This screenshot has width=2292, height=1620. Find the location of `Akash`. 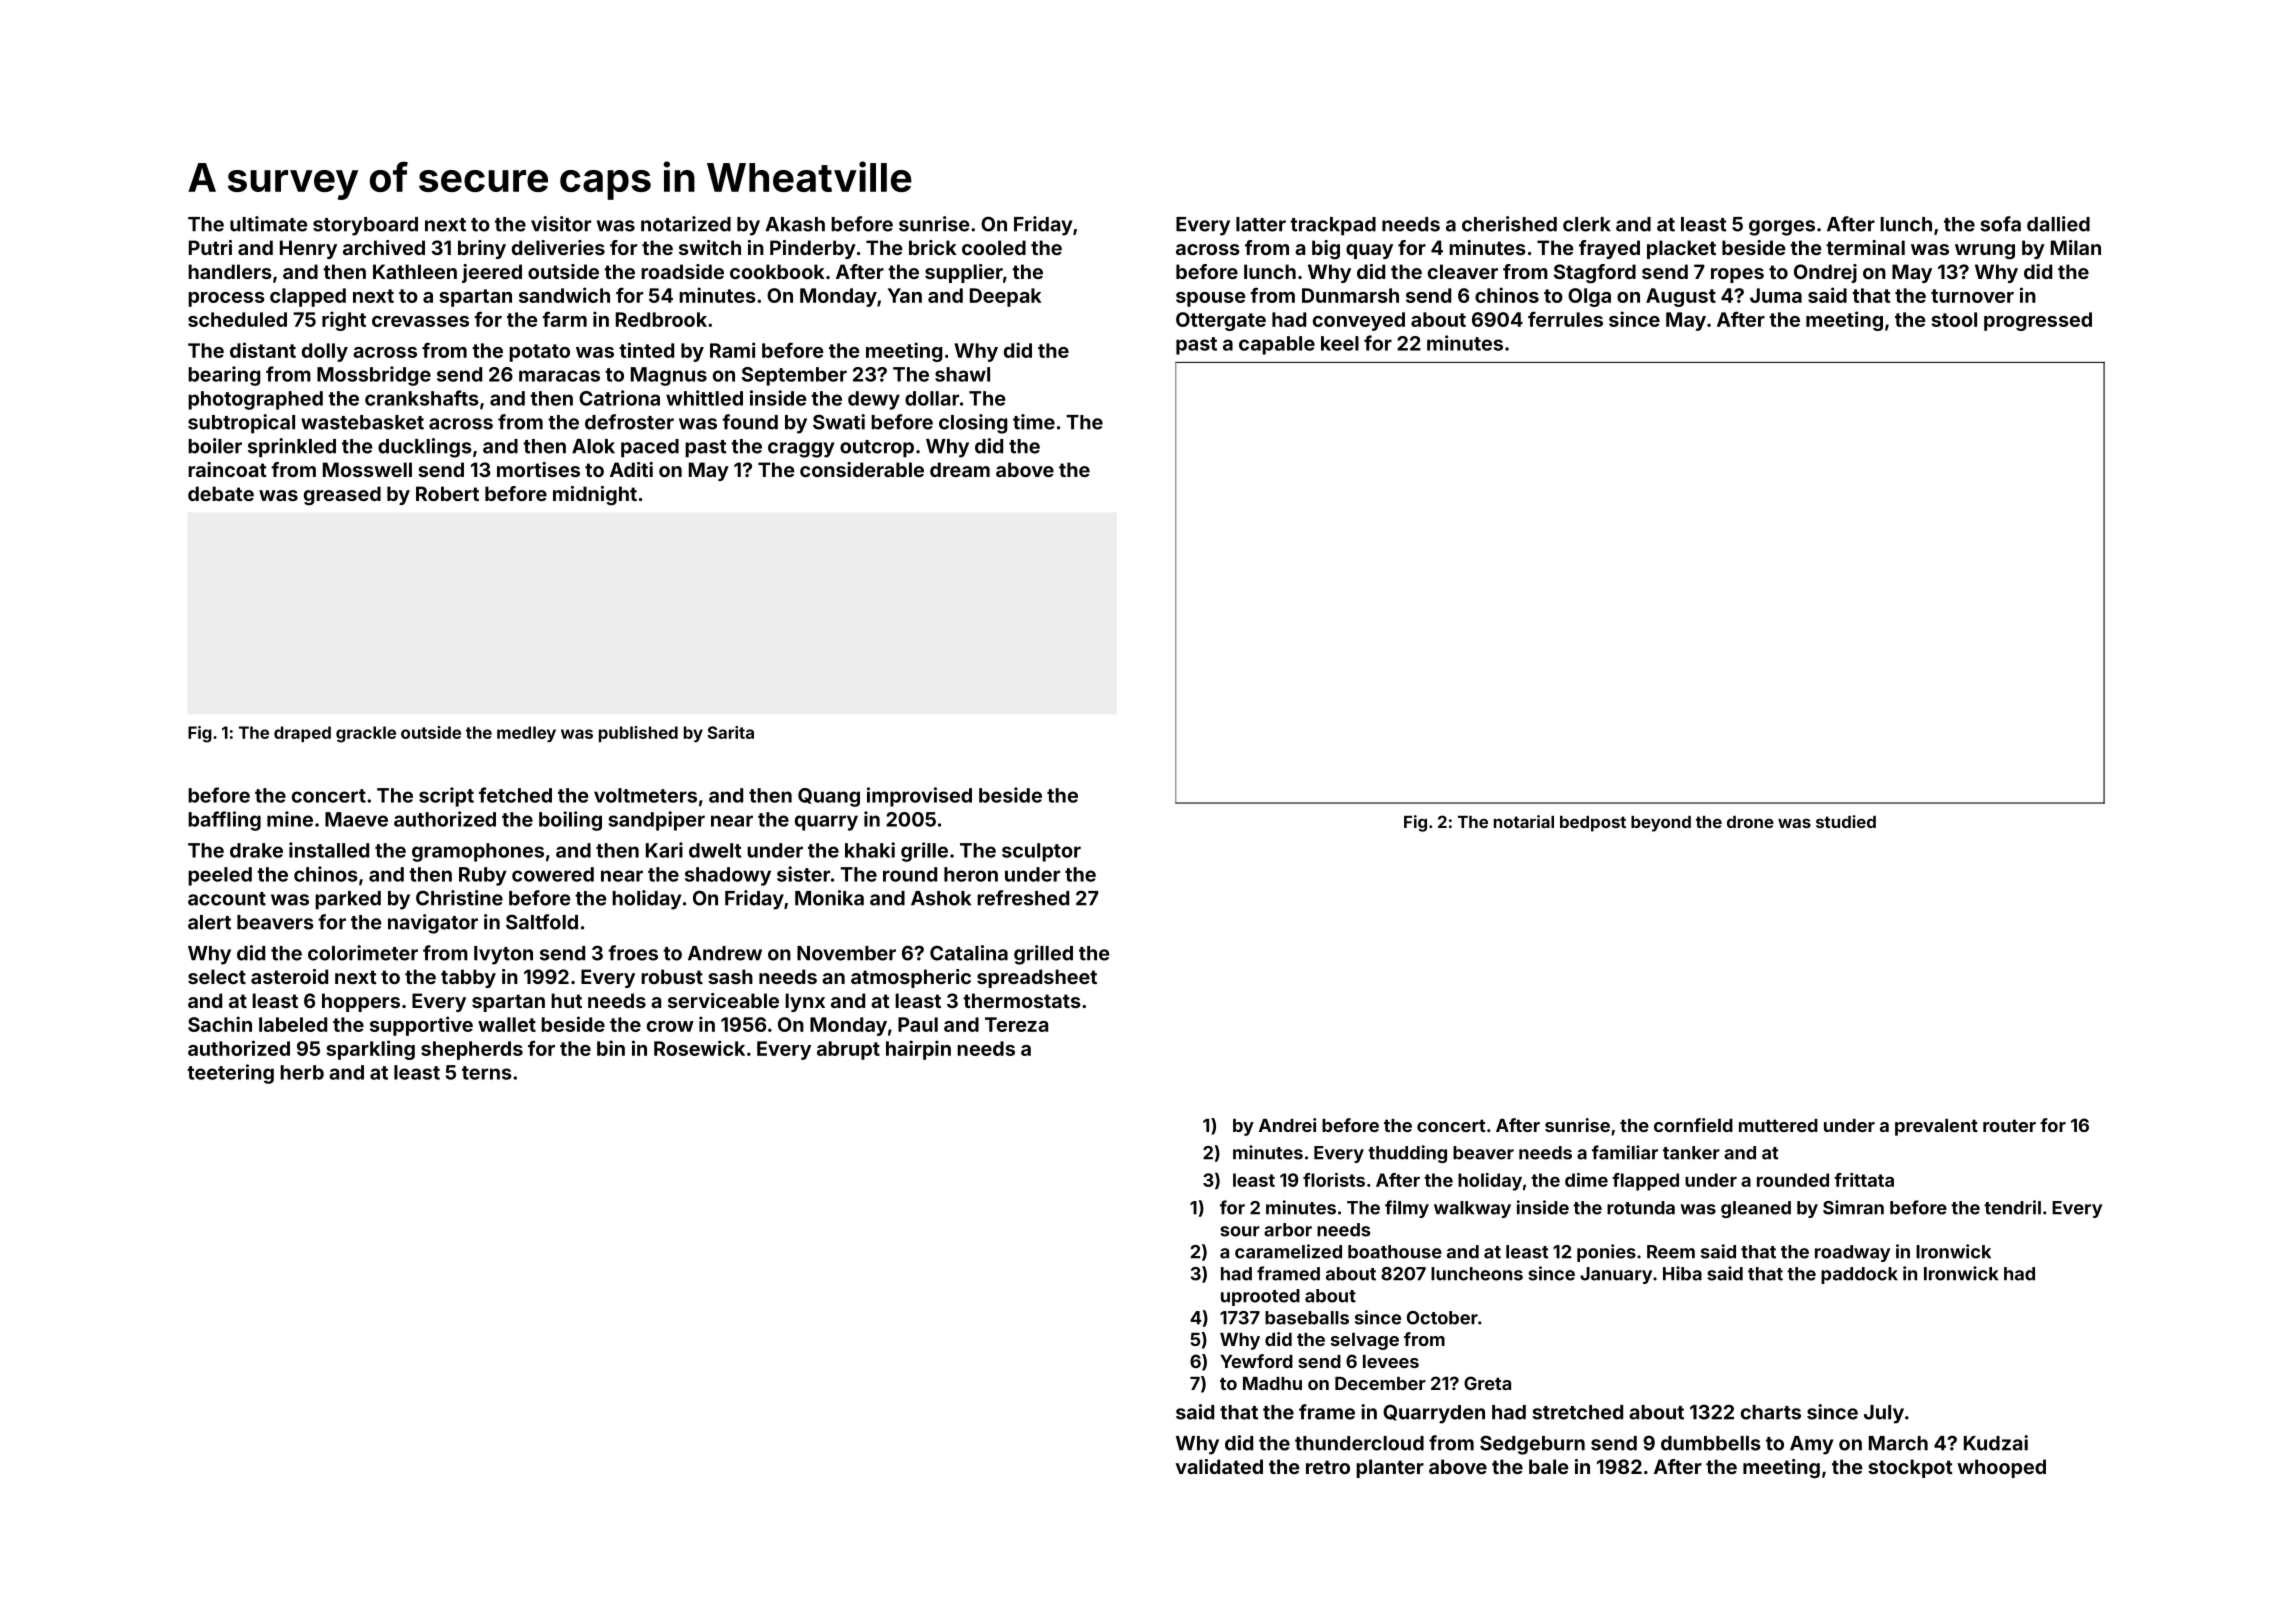

Akash is located at coordinates (795, 224).
